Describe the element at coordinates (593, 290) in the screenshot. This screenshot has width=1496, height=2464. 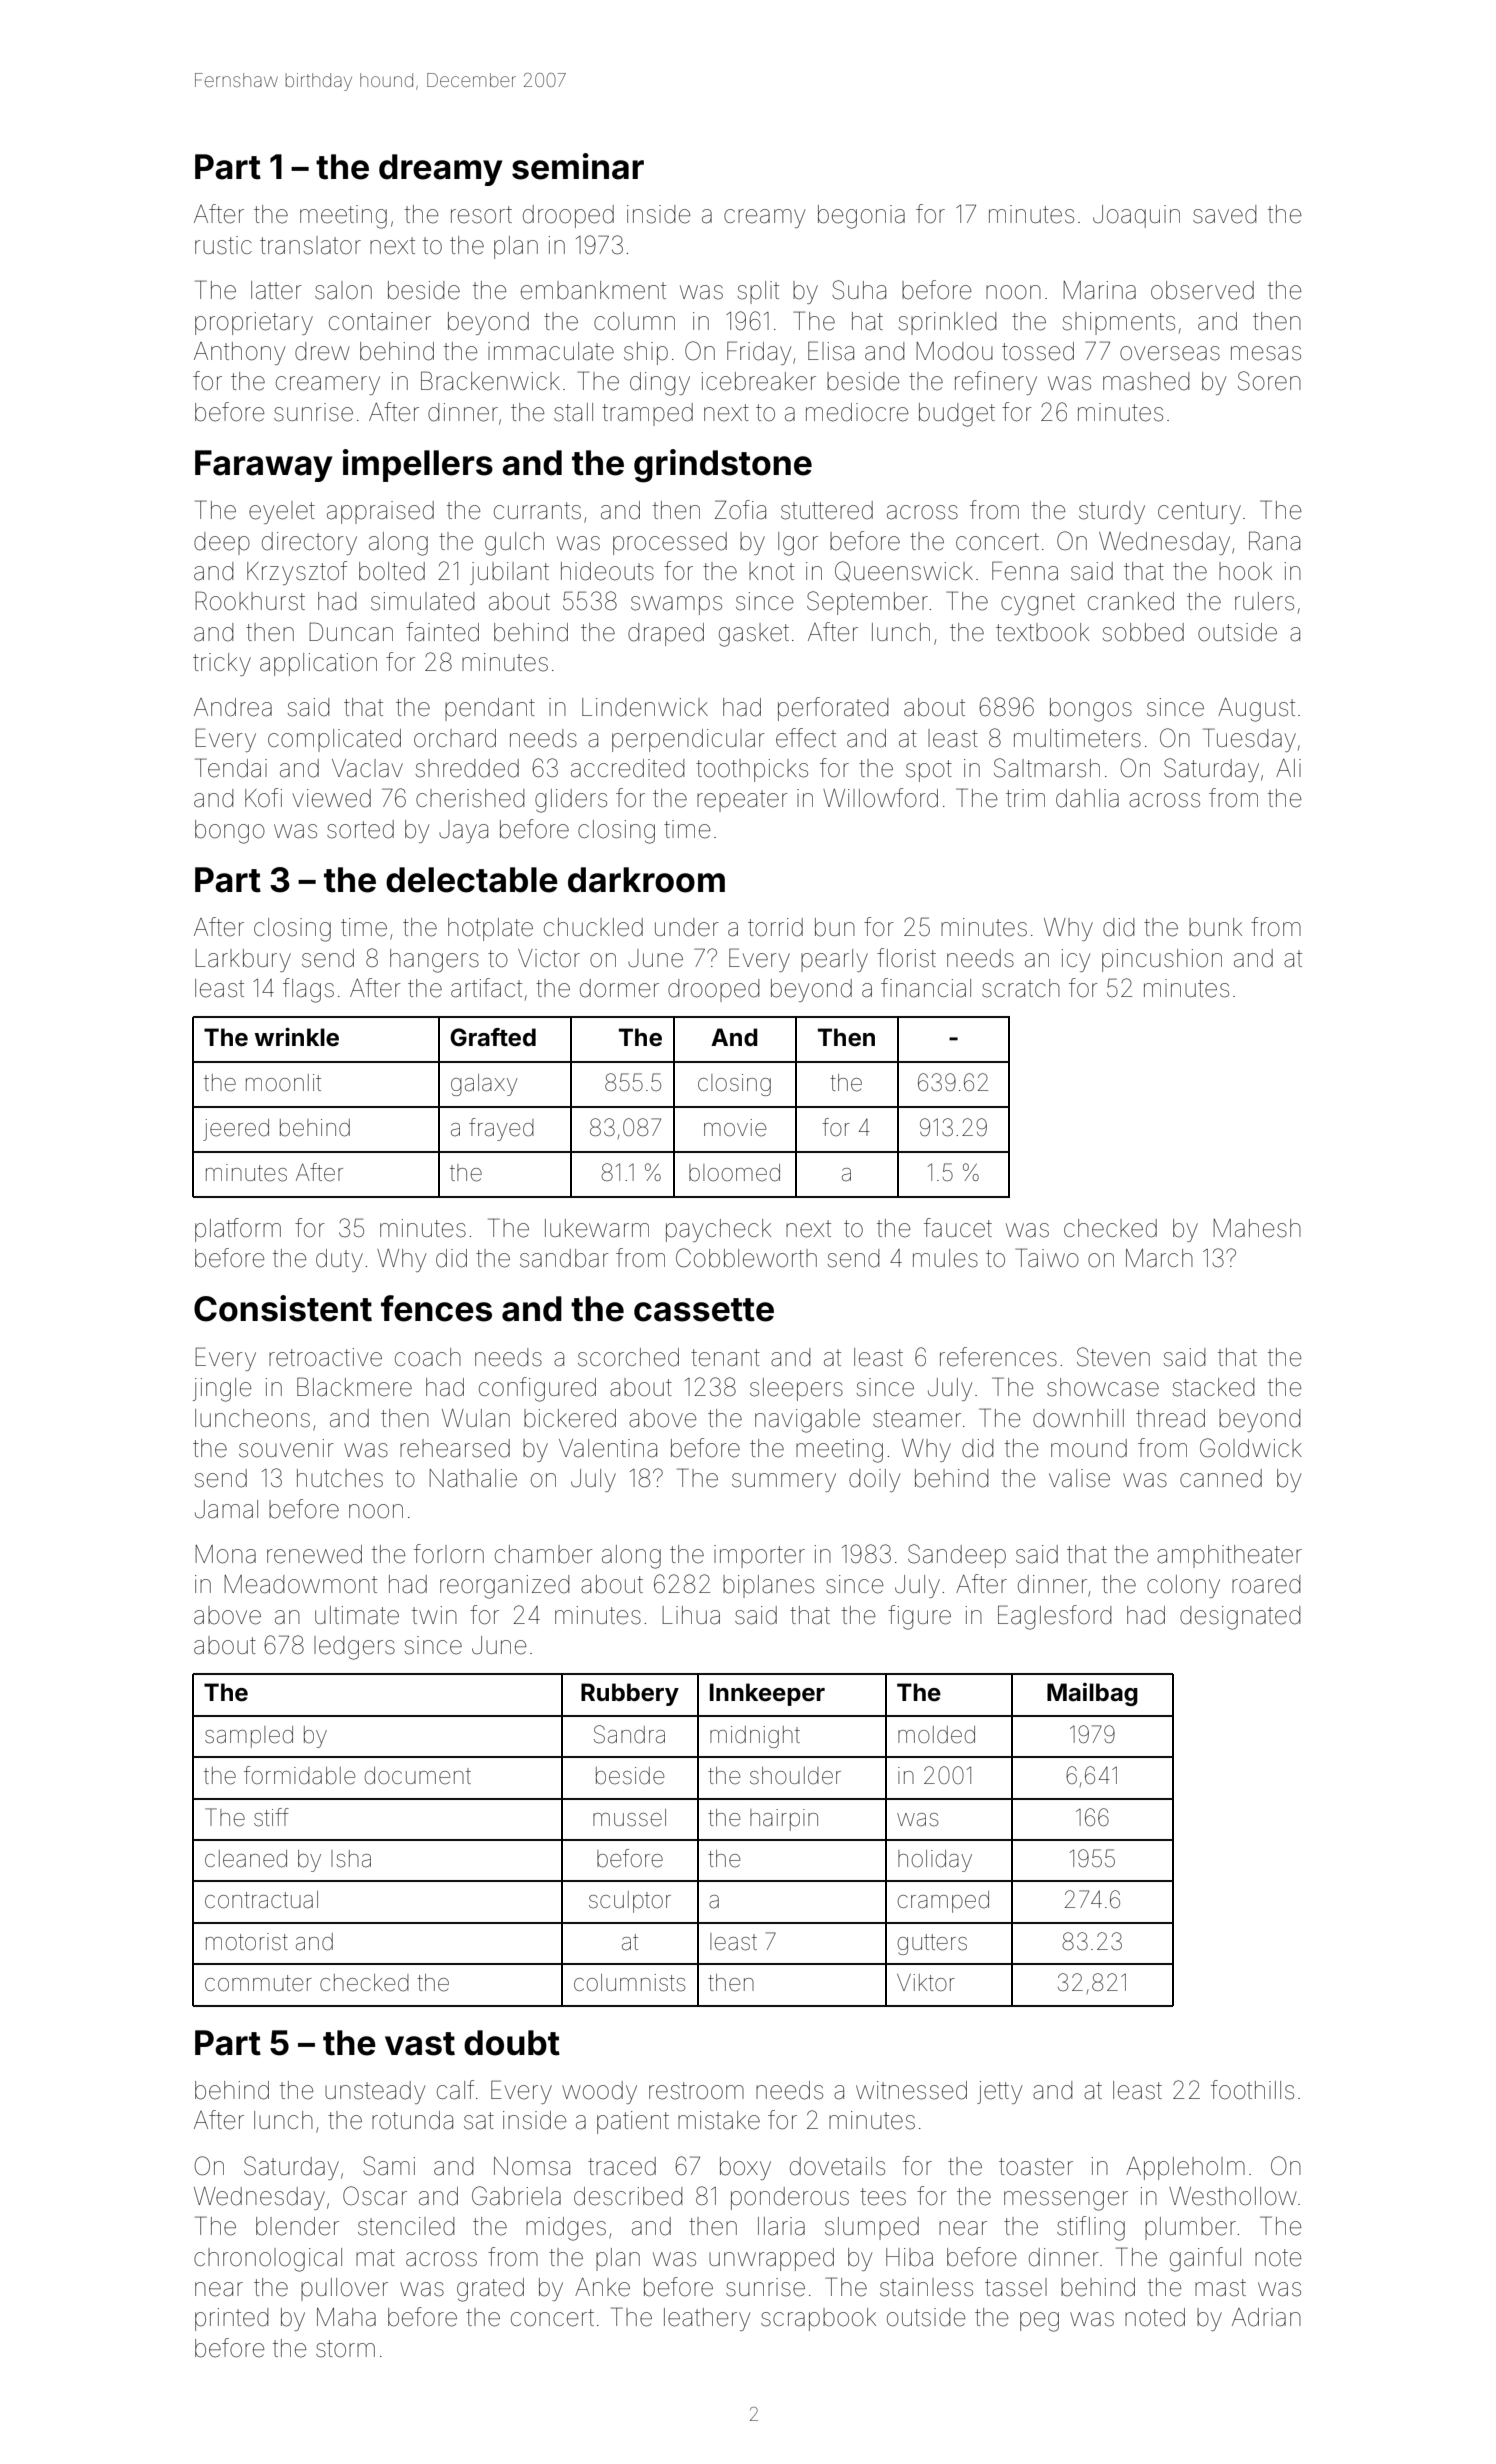
I see `embankment` at that location.
